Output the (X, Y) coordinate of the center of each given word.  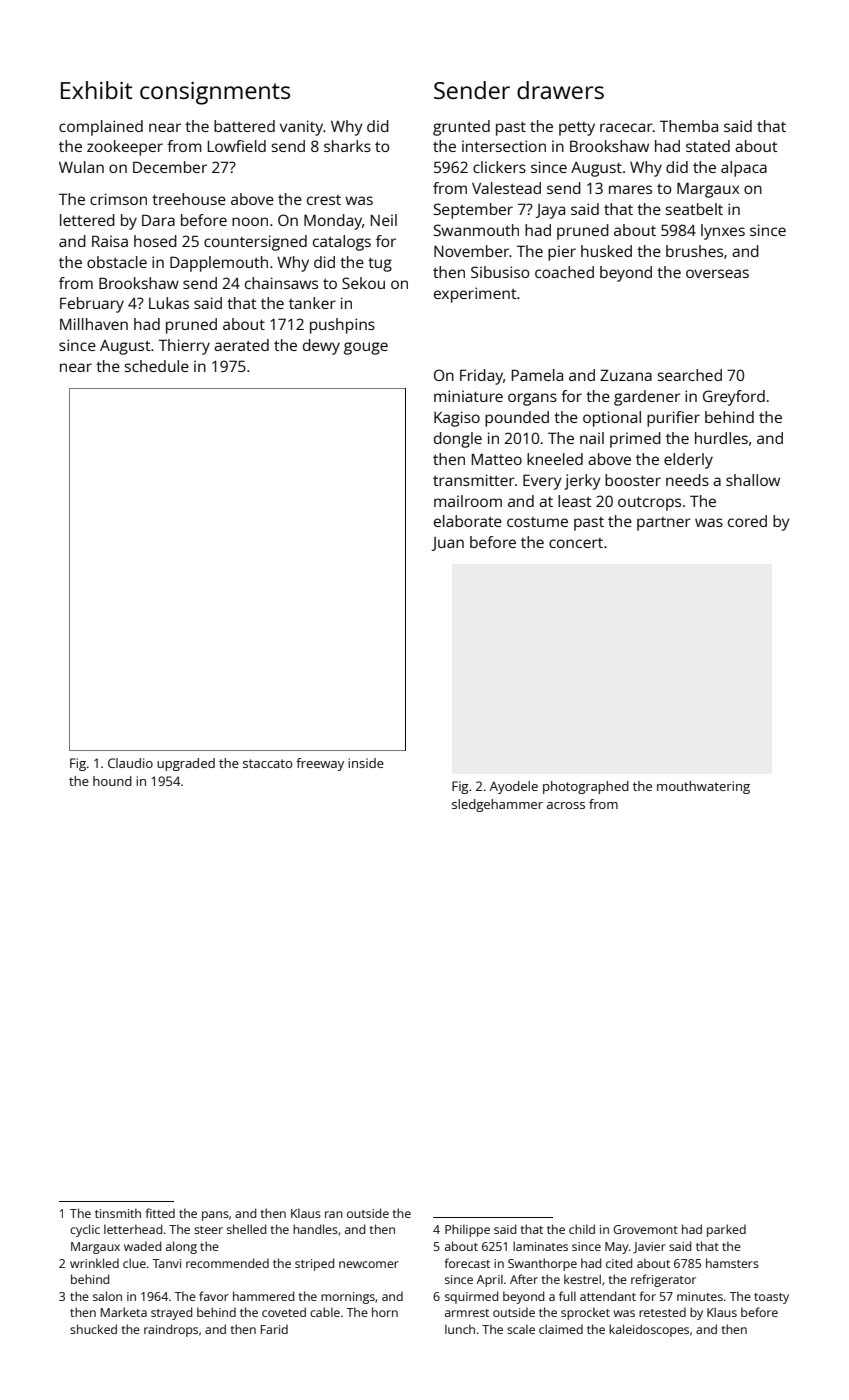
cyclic (85, 1230)
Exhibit (96, 90)
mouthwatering (703, 787)
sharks (347, 146)
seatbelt (694, 209)
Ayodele (514, 787)
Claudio (130, 763)
